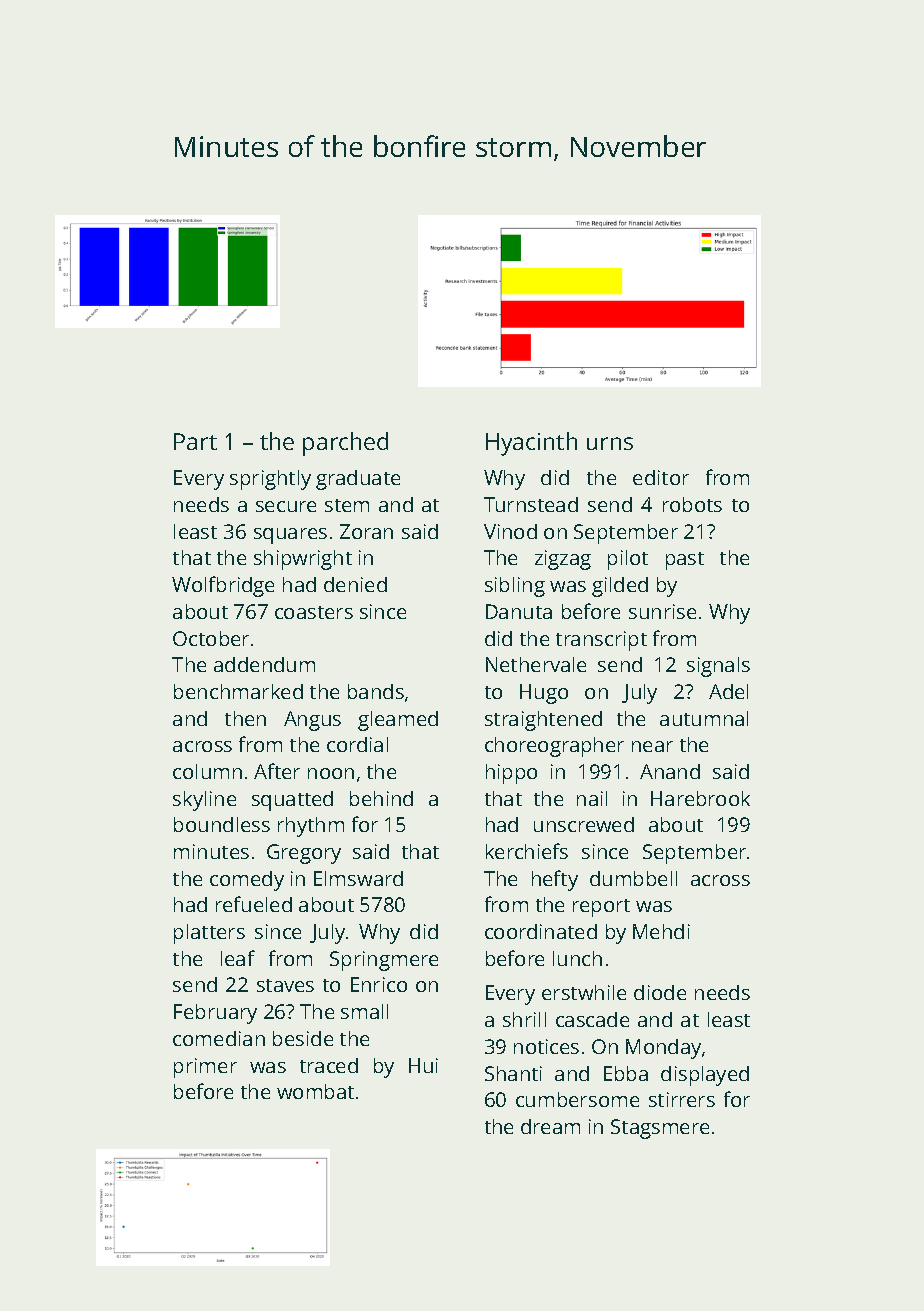 Image resolution: width=924 pixels, height=1311 pixels. Describe the element at coordinates (345, 444) in the screenshot. I see `parched` at that location.
